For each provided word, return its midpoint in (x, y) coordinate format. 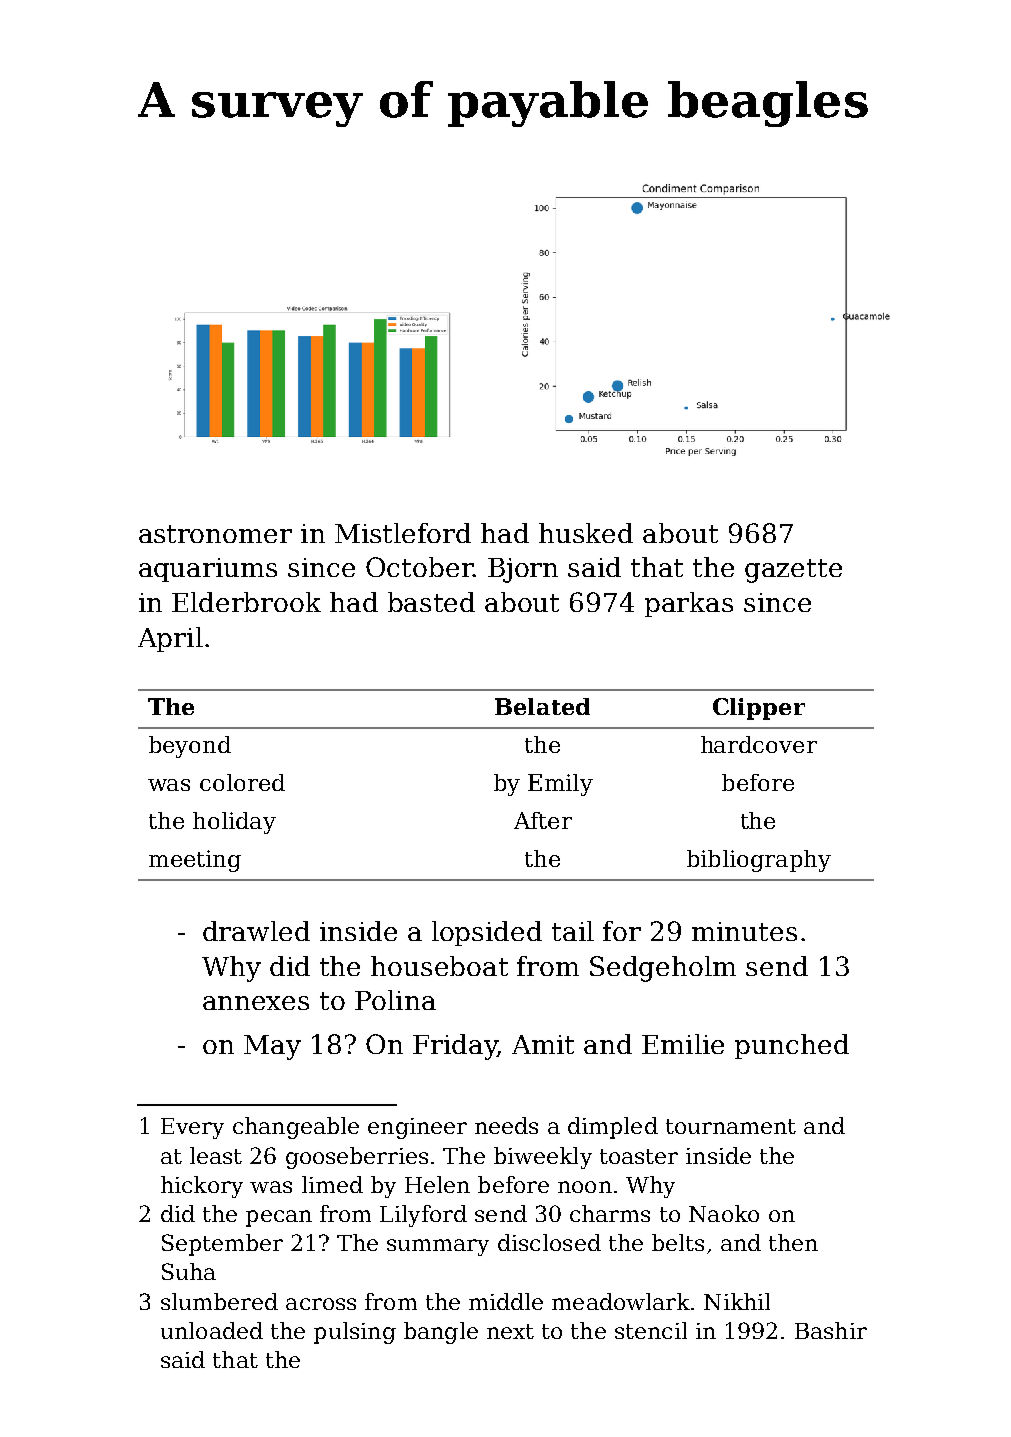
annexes (256, 1003)
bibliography (759, 861)
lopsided (487, 933)
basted (431, 602)
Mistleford (403, 533)
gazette (793, 571)
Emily (560, 785)
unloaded (212, 1330)
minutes (744, 931)
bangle (441, 1333)
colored (242, 782)
